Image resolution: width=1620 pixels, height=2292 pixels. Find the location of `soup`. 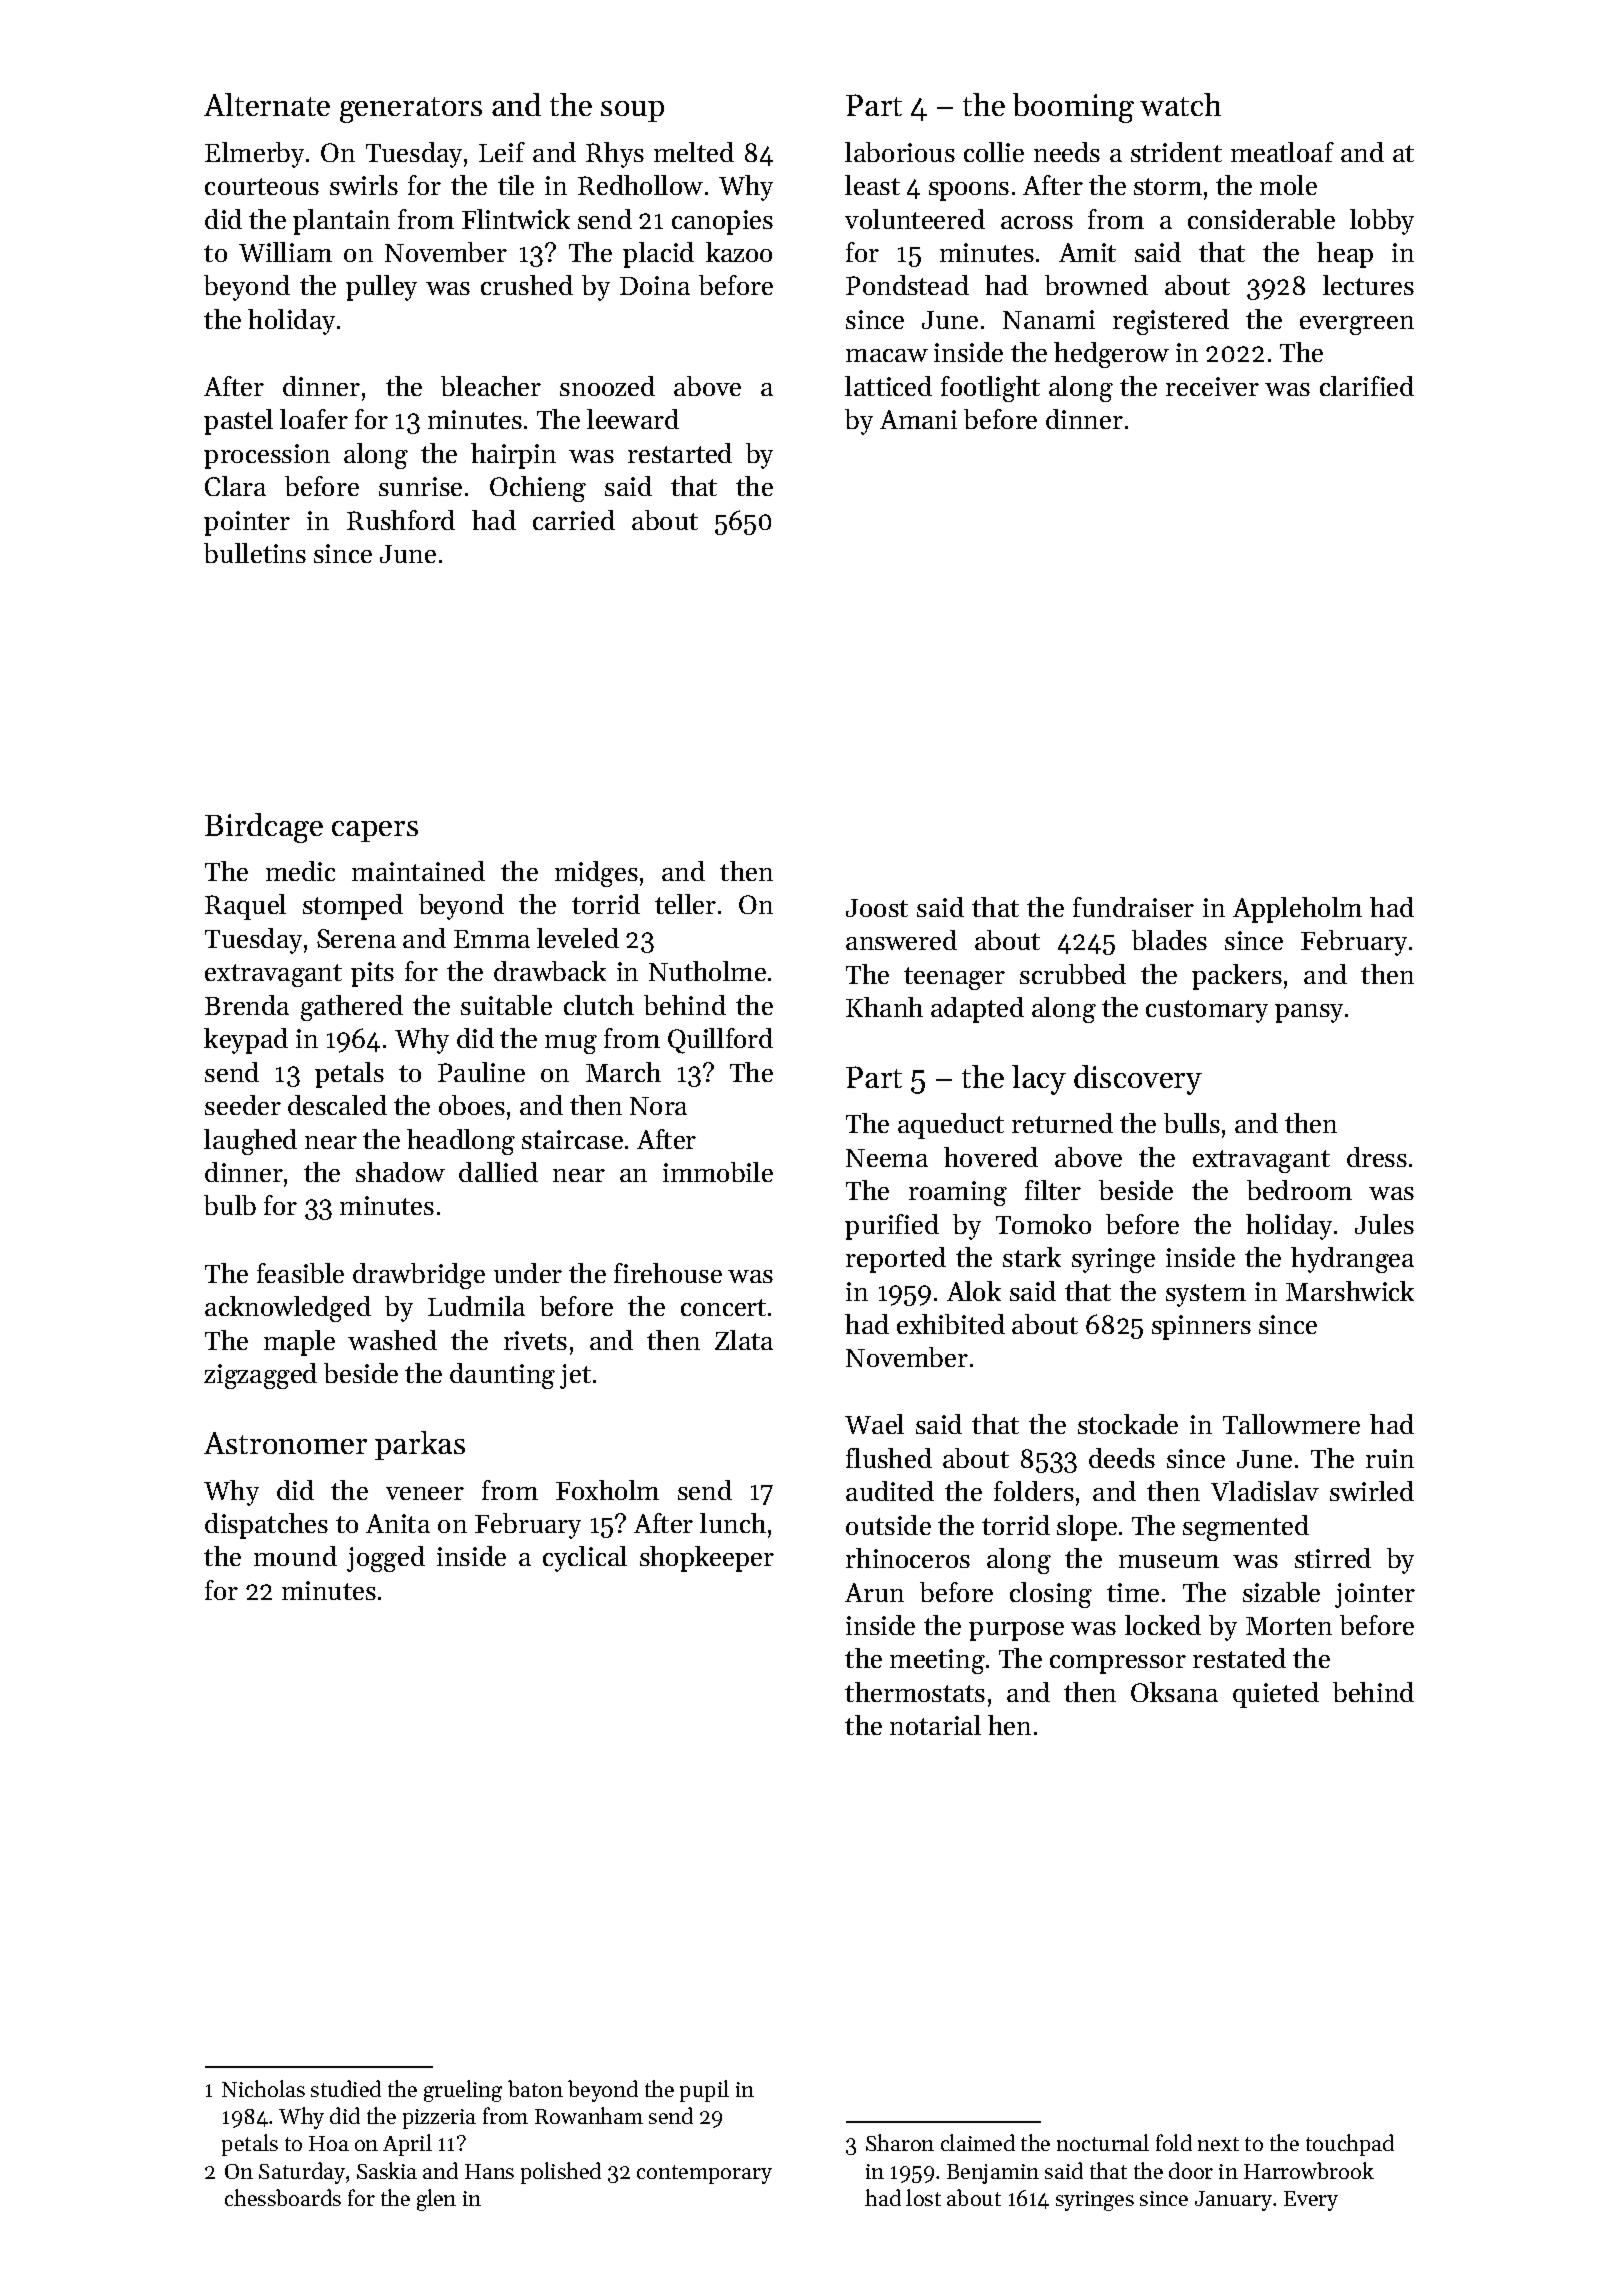

soup is located at coordinates (632, 111).
